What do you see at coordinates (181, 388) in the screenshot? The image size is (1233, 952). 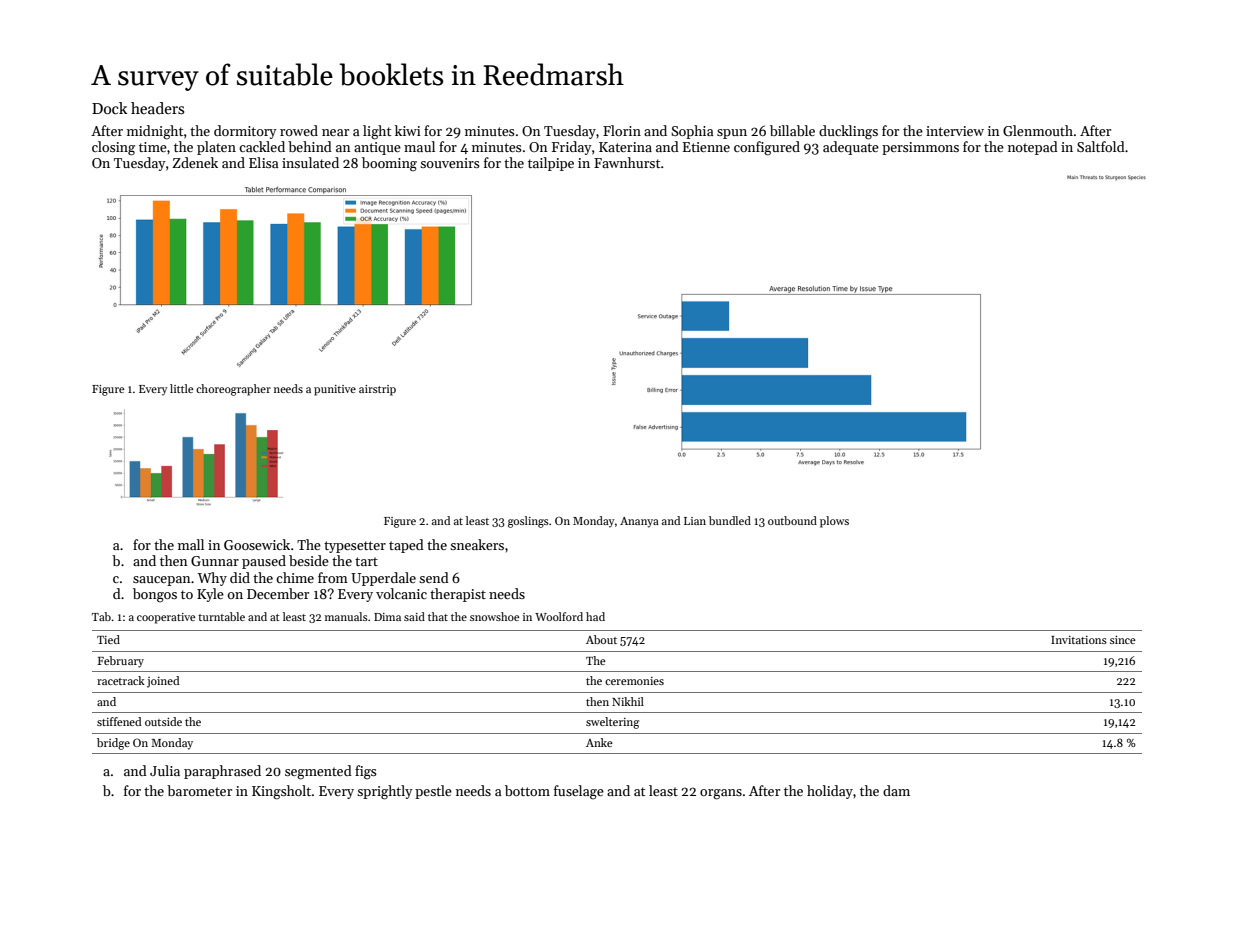 I see `little` at bounding box center [181, 388].
